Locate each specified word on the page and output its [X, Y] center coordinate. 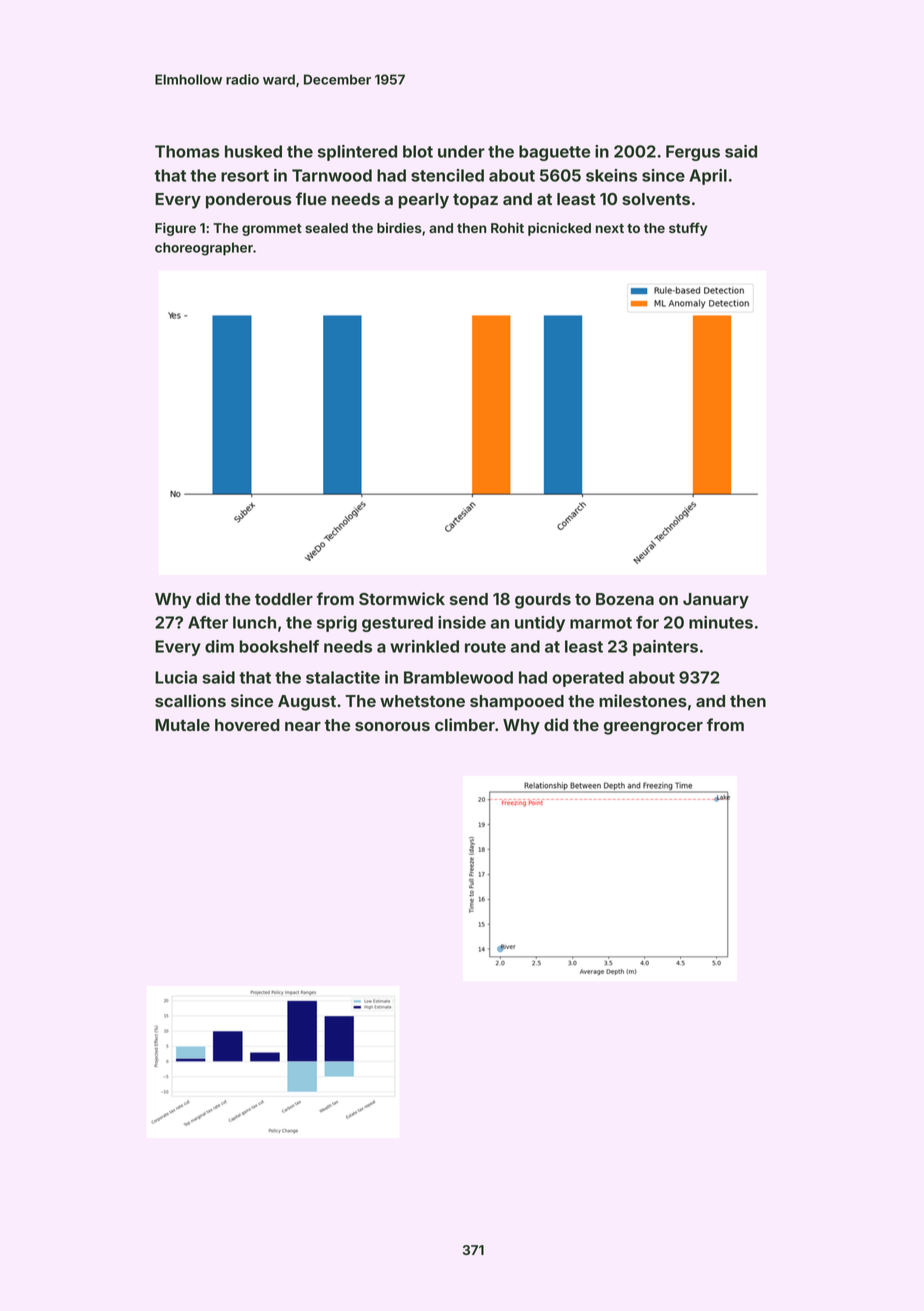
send [469, 599]
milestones [643, 700]
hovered [247, 725]
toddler [284, 599]
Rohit [507, 227]
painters [665, 648]
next [610, 228]
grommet [272, 230]
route [485, 647]
